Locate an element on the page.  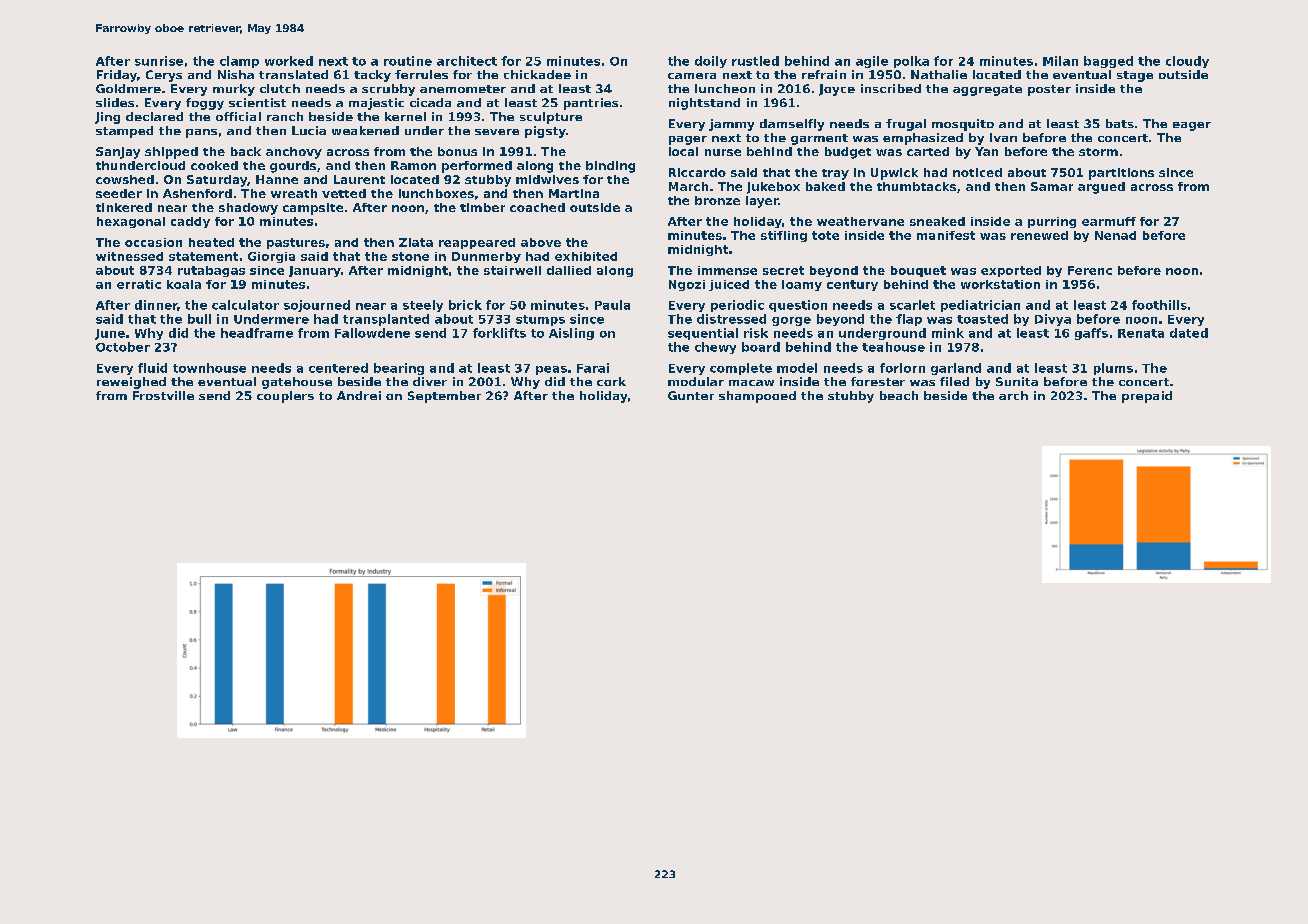
renewed is located at coordinates (1039, 235).
